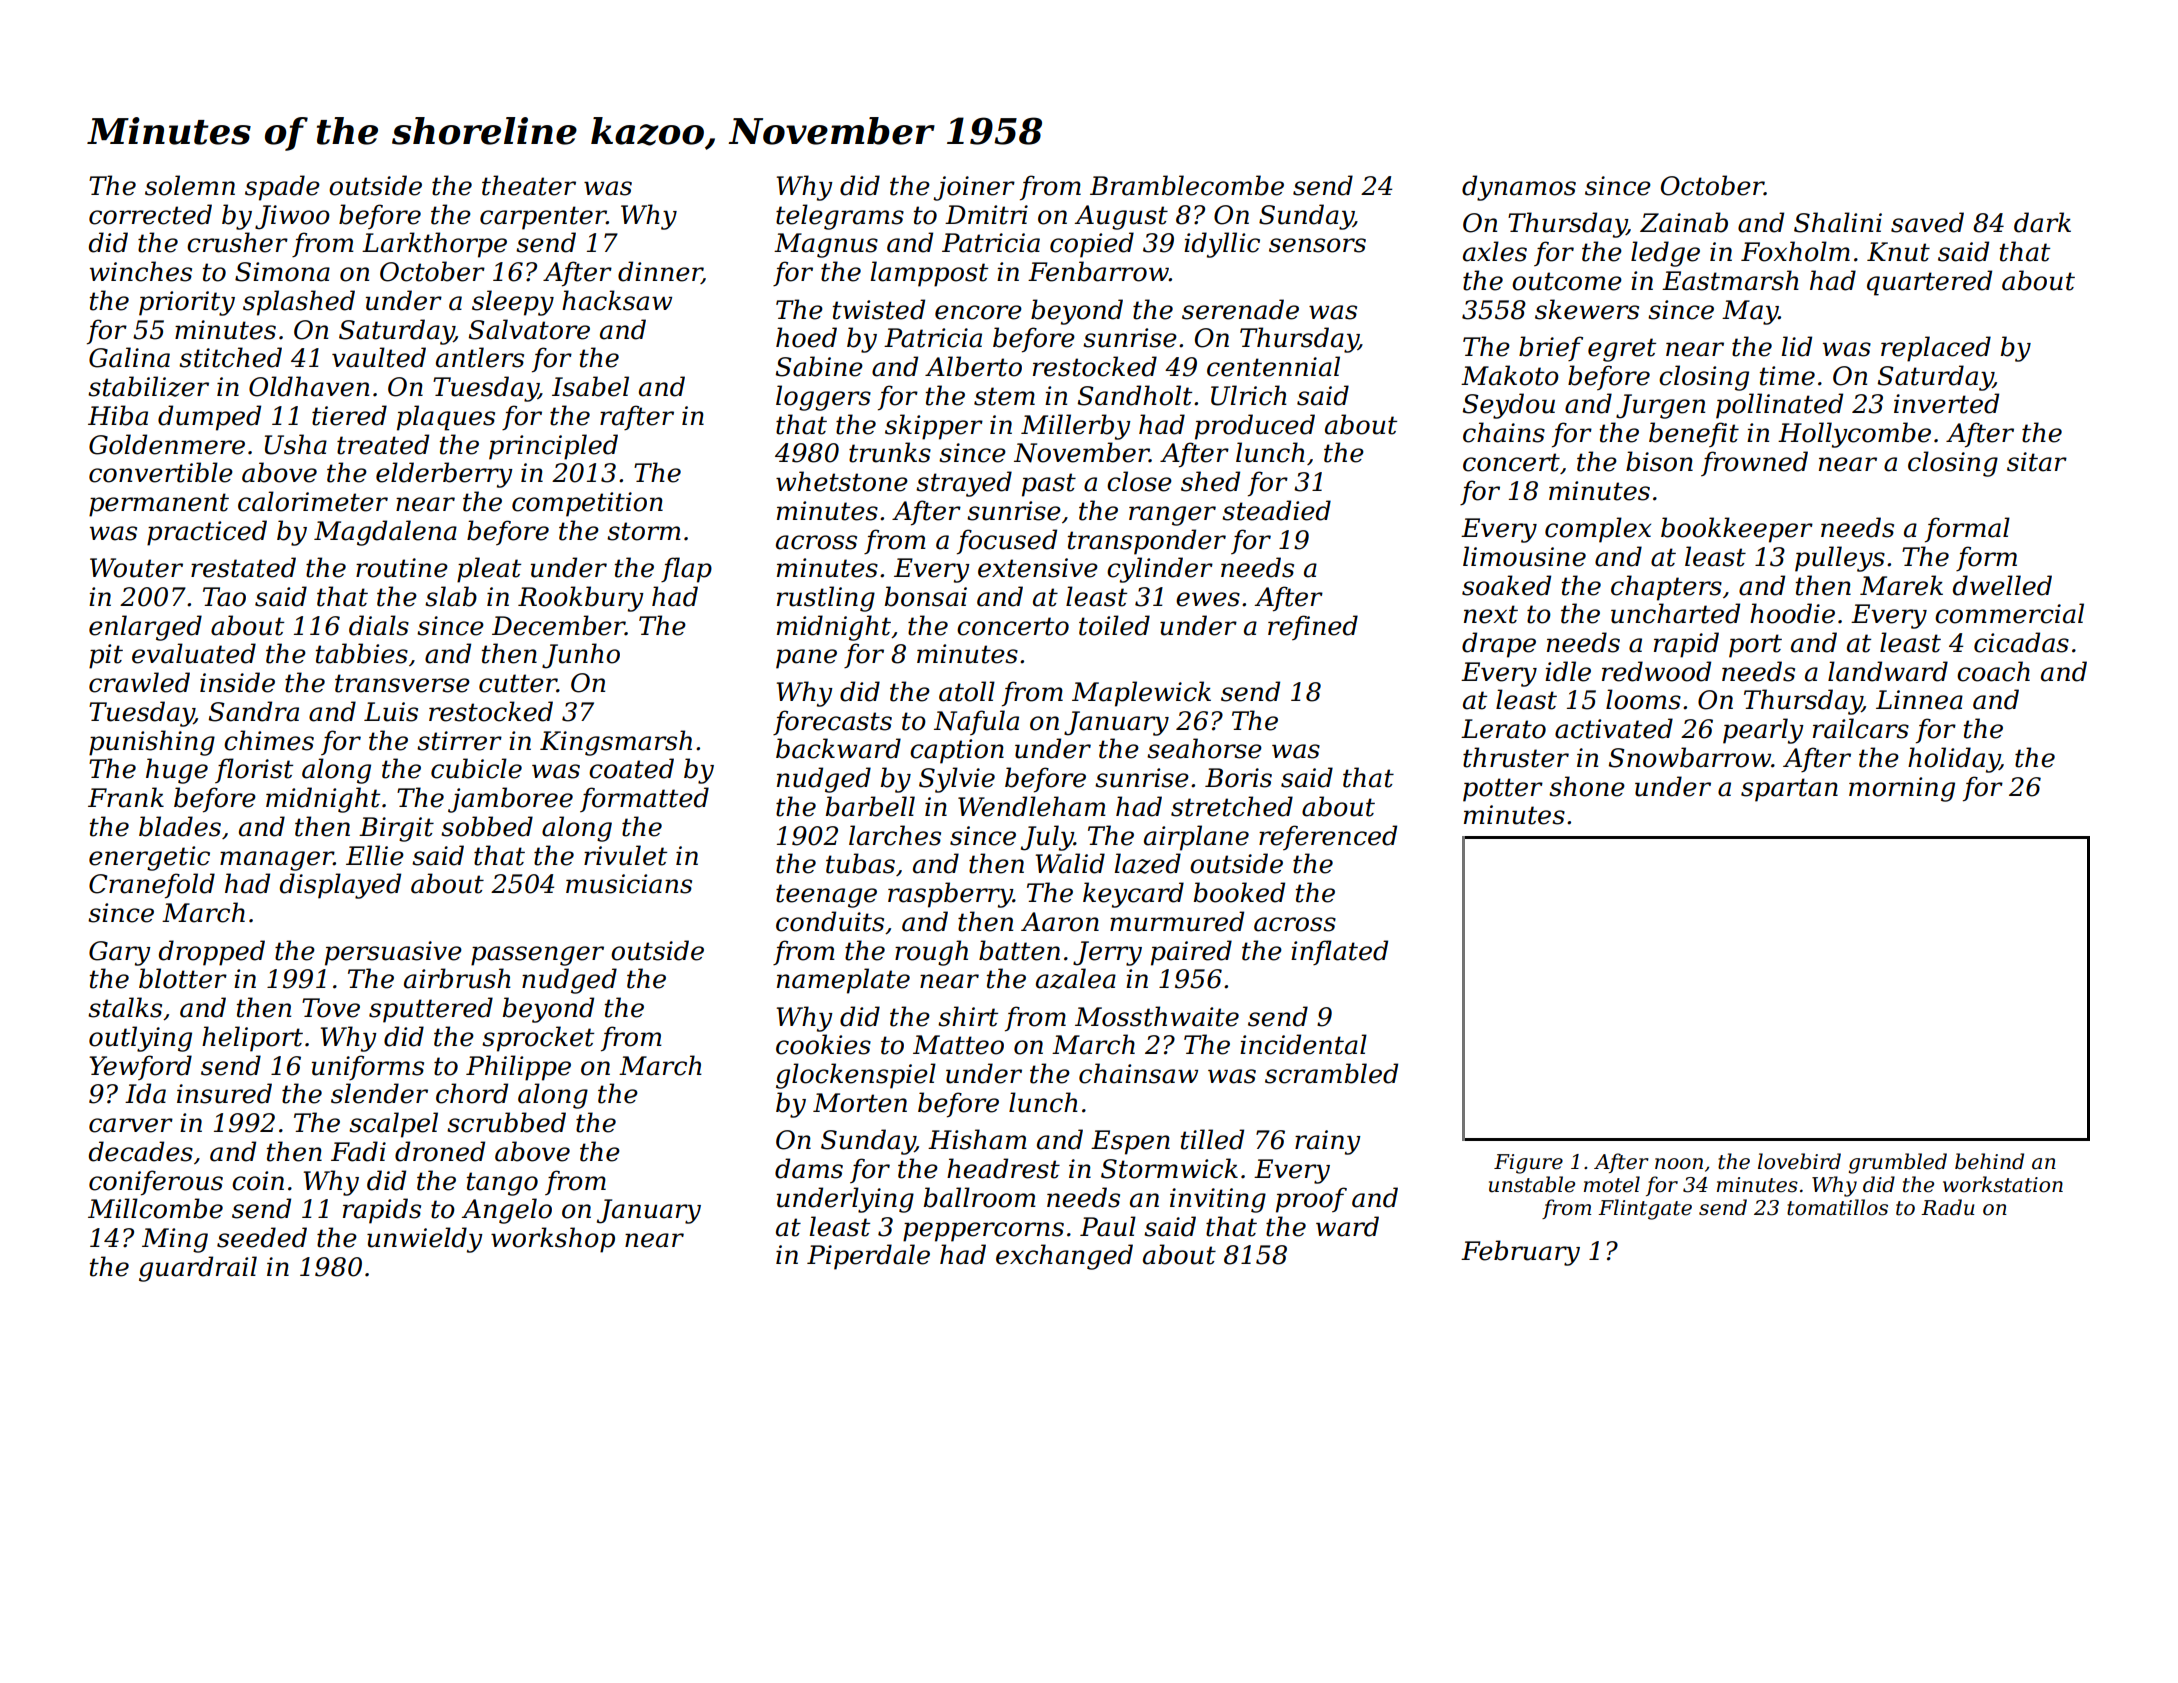  I want to click on dynamos, so click(1519, 188).
